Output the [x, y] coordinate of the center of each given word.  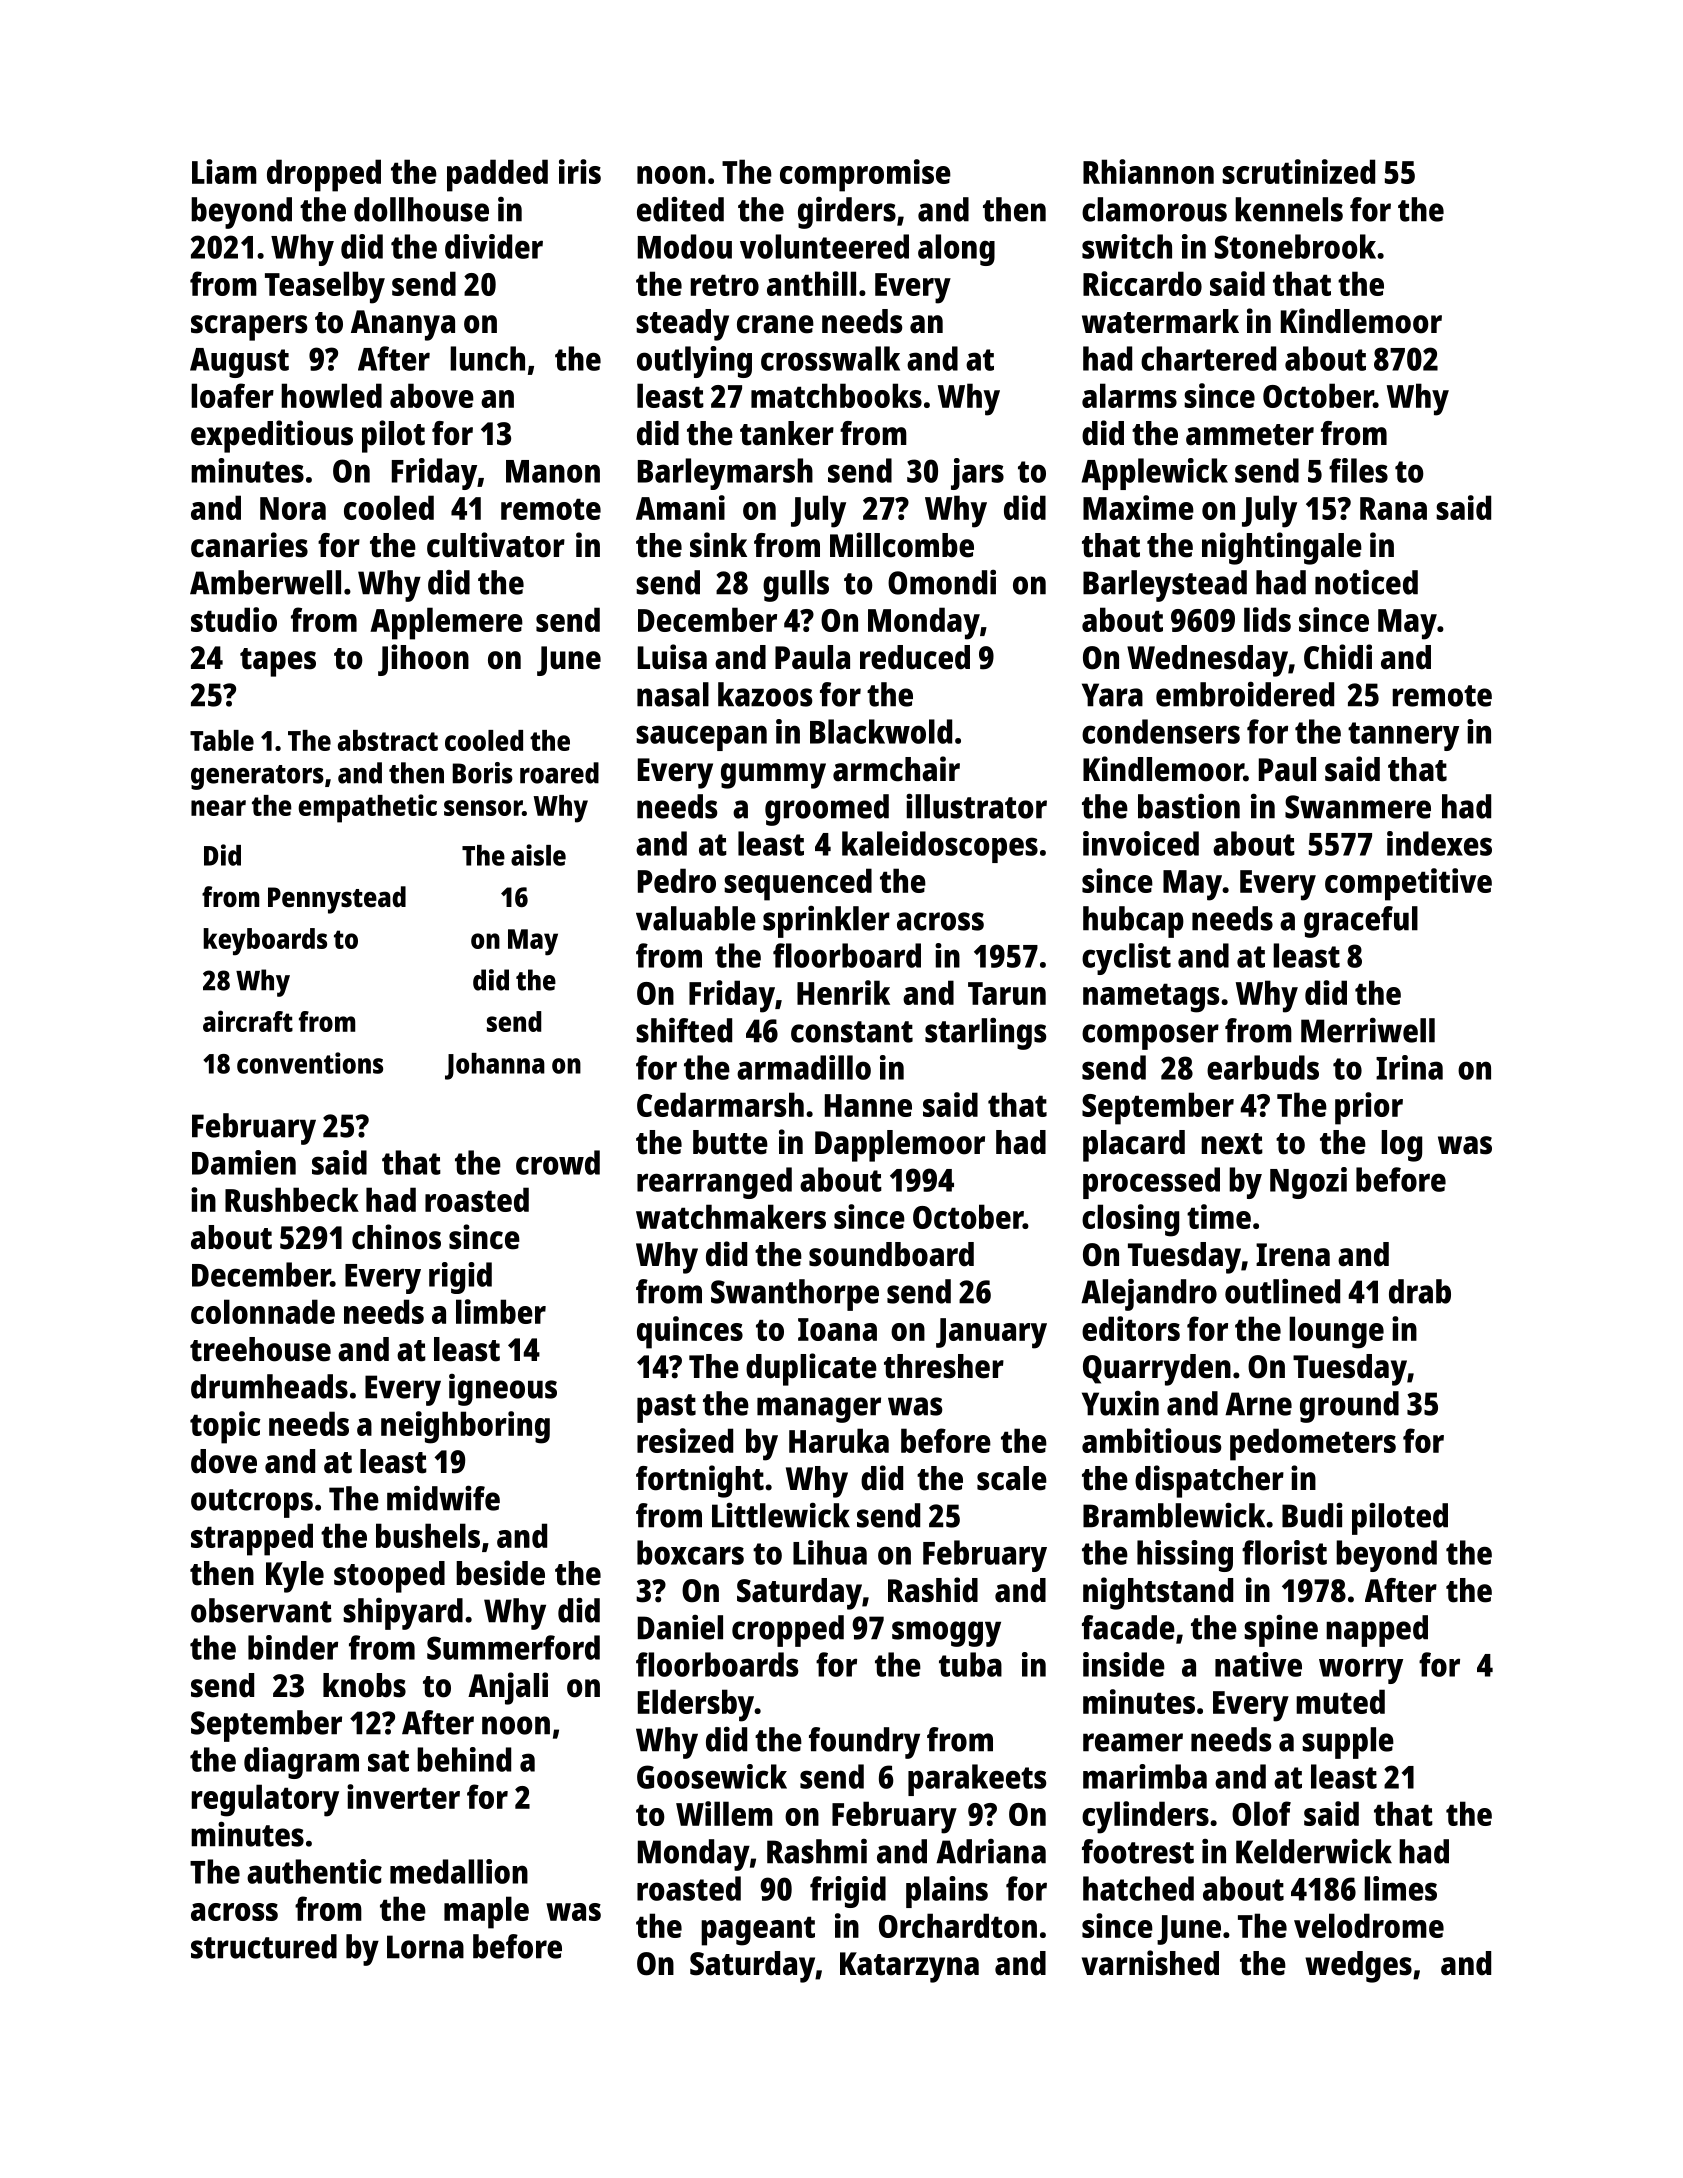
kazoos [765, 694]
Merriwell [1368, 1030]
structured [264, 1946]
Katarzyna [909, 1967]
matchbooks [836, 395]
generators [257, 777]
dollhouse [421, 209]
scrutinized [1298, 171]
